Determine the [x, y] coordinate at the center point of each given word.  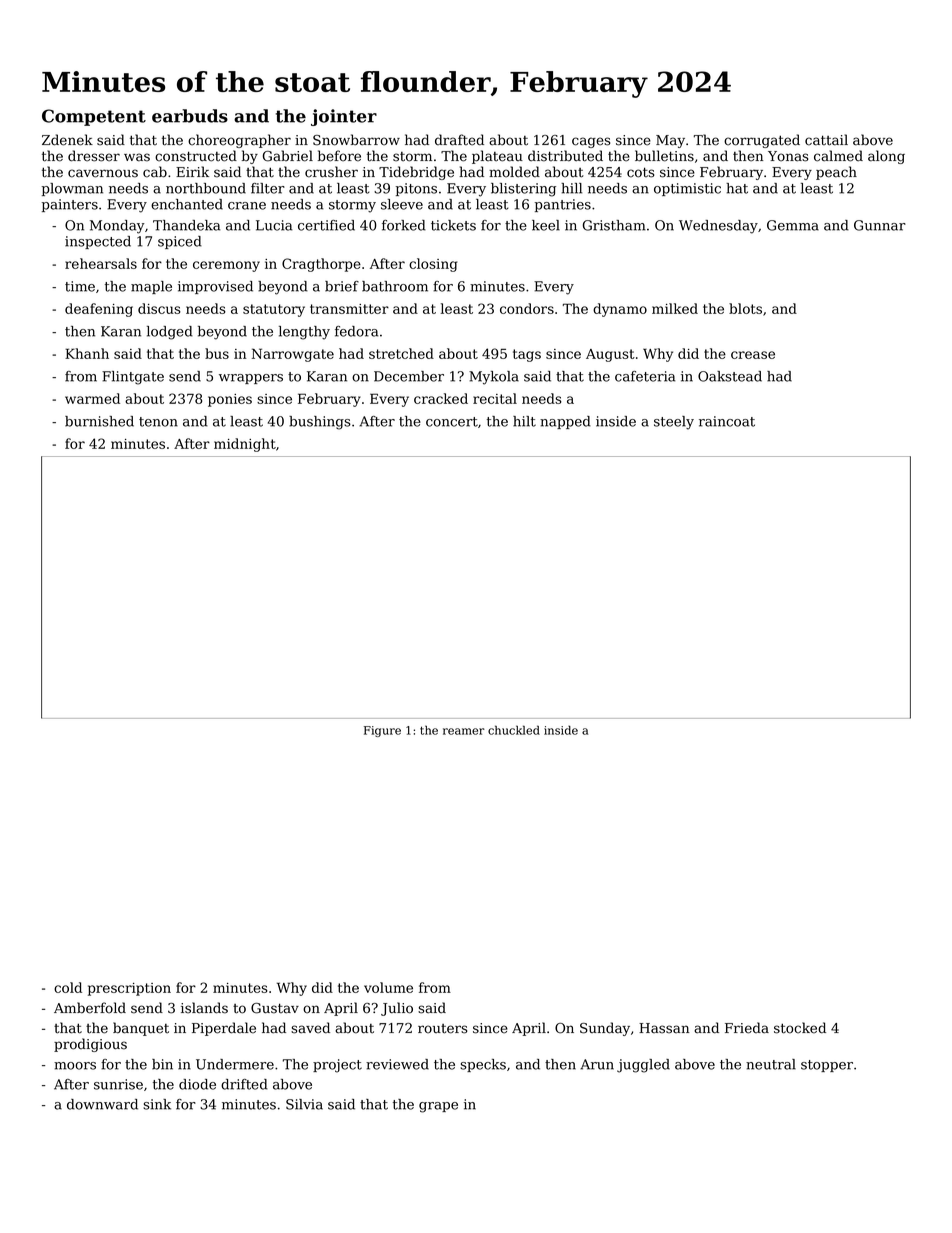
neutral [771, 1064]
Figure [382, 731]
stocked [800, 1028]
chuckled [514, 730]
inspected [98, 242]
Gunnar [880, 225]
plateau [497, 157]
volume [388, 987]
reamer [464, 731]
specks [483, 1065]
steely [674, 423]
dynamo [620, 310]
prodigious [90, 1045]
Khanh [87, 353]
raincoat [727, 421]
